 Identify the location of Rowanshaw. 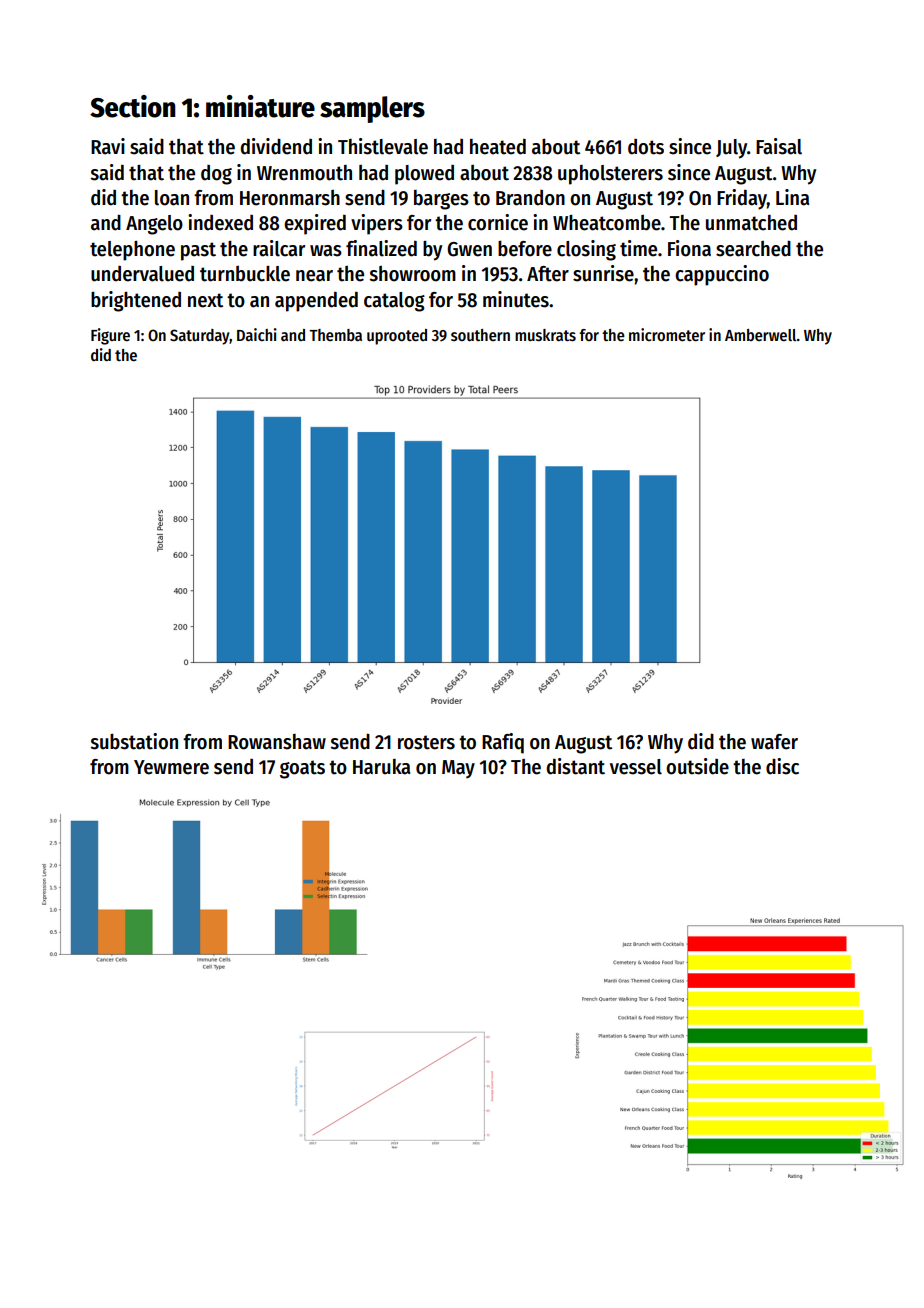
(277, 742).
